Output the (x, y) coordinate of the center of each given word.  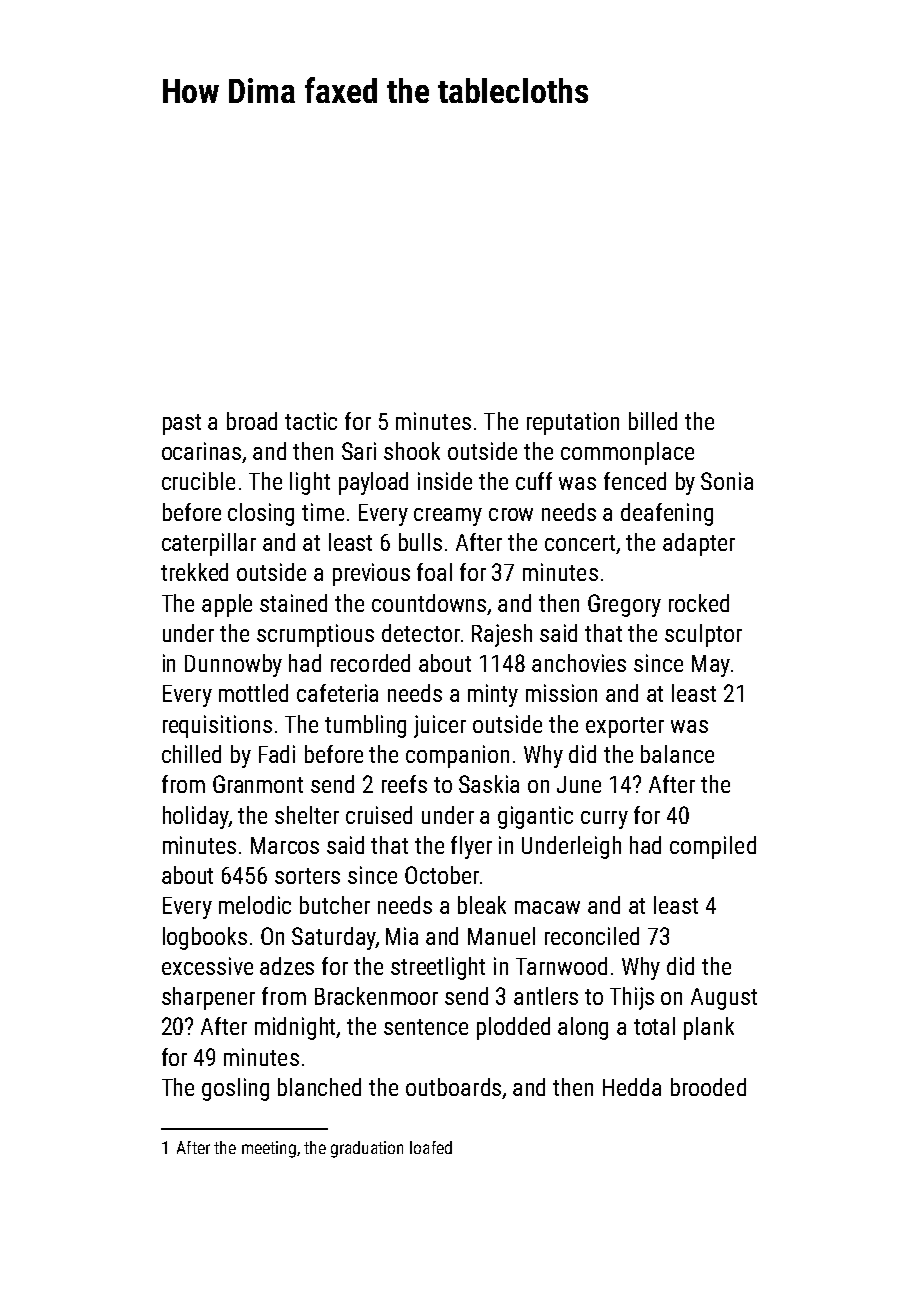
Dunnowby (233, 665)
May (711, 666)
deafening (667, 514)
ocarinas (202, 452)
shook (412, 451)
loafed (431, 1147)
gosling (235, 1089)
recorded (370, 663)
